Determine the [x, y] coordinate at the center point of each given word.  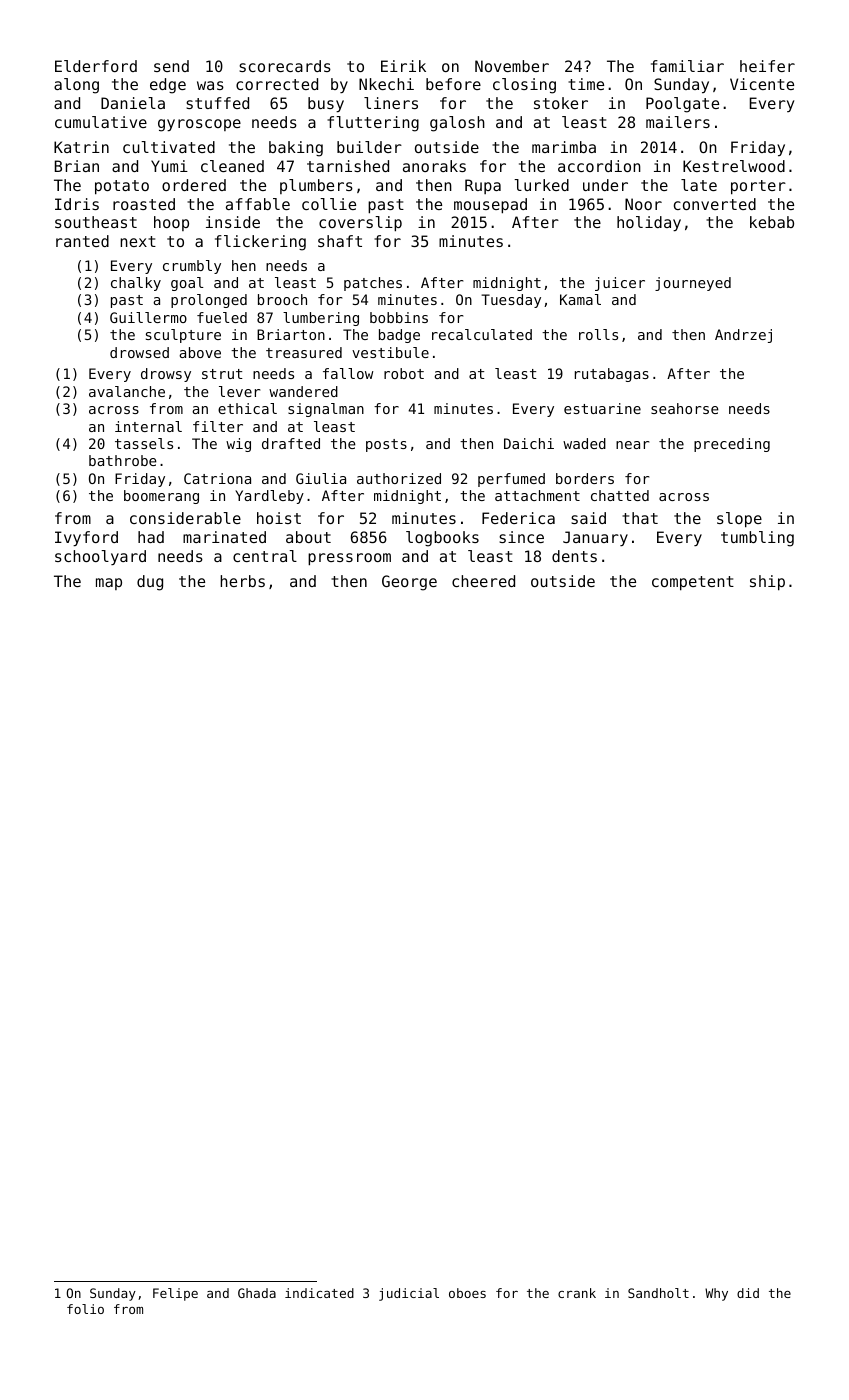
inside [233, 222]
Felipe [175, 1294]
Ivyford [86, 538]
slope [739, 520]
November [512, 66]
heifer [767, 66]
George [409, 583]
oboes [467, 1293]
